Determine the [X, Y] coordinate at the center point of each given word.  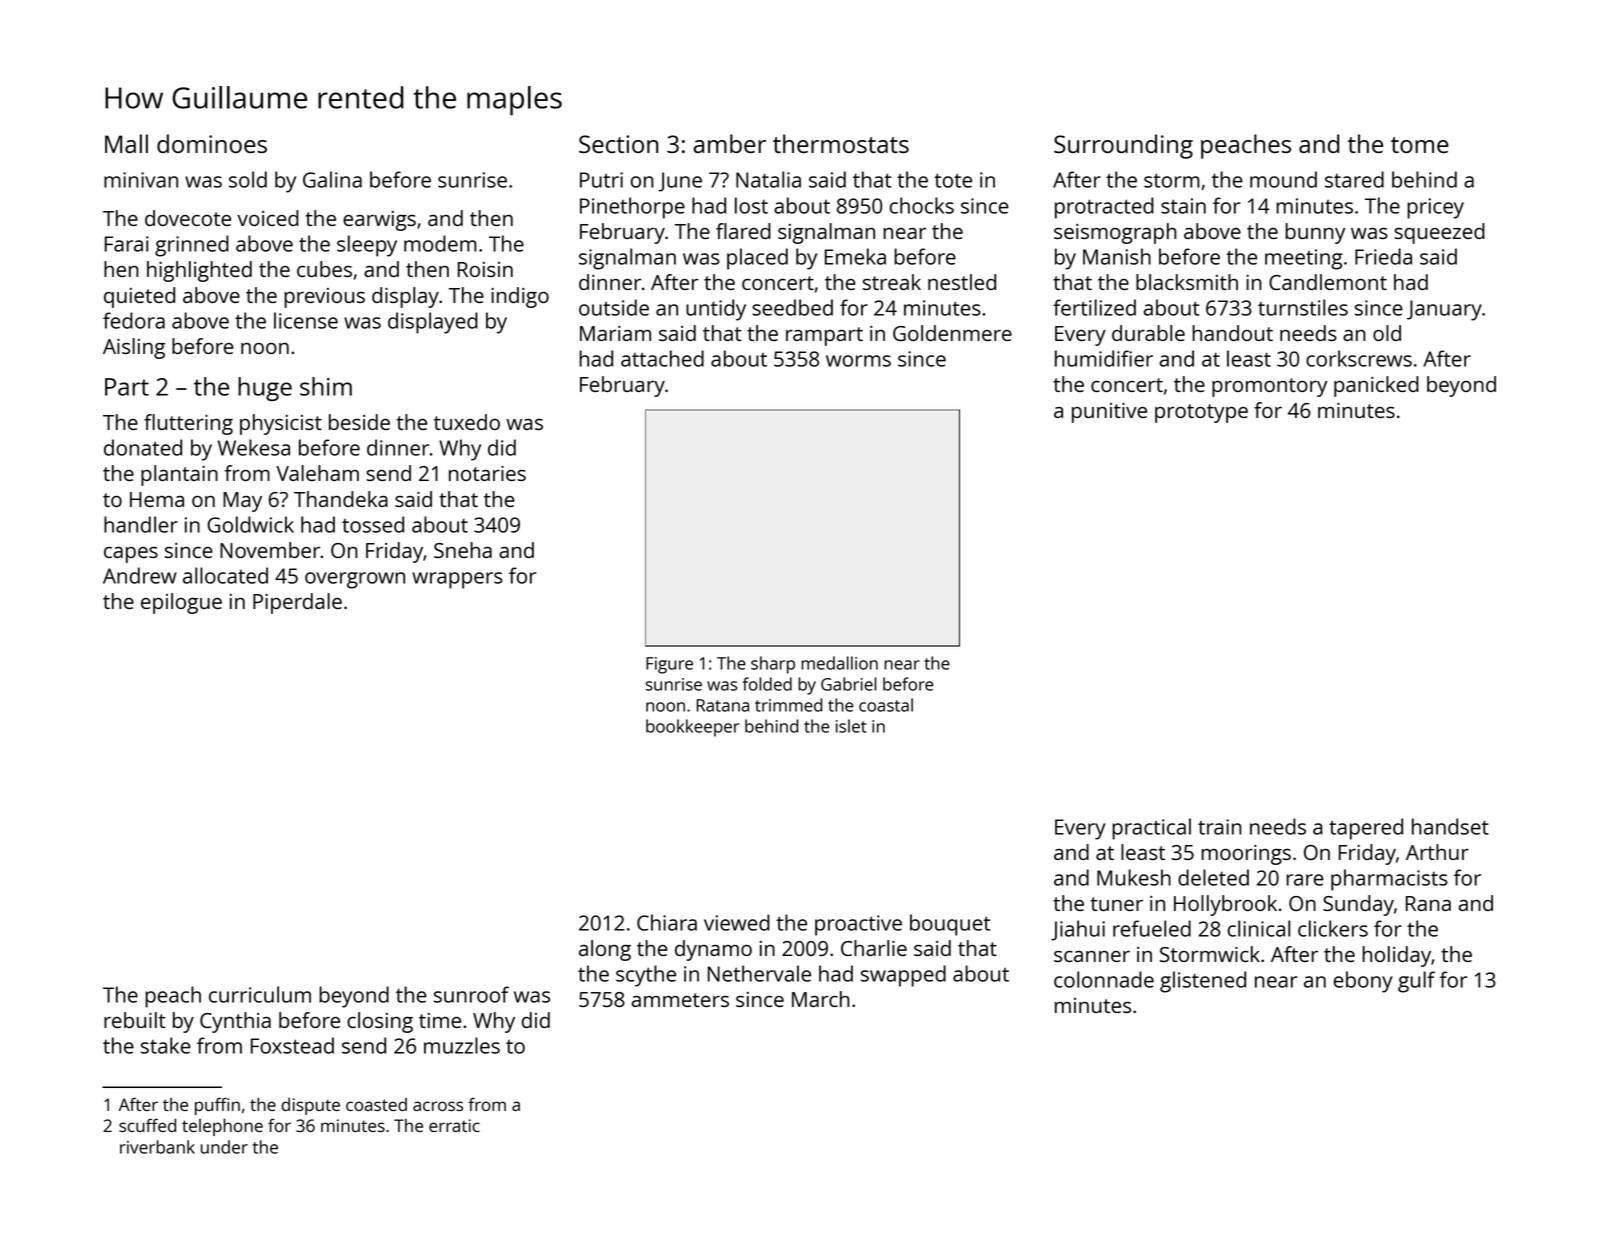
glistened [1203, 982]
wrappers [457, 580]
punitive [1109, 413]
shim [326, 386]
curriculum [260, 994]
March [821, 999]
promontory [1269, 387]
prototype [1201, 413]
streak [892, 282]
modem [440, 243]
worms [858, 361]
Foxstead [292, 1045]
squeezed [1439, 233]
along [605, 950]
